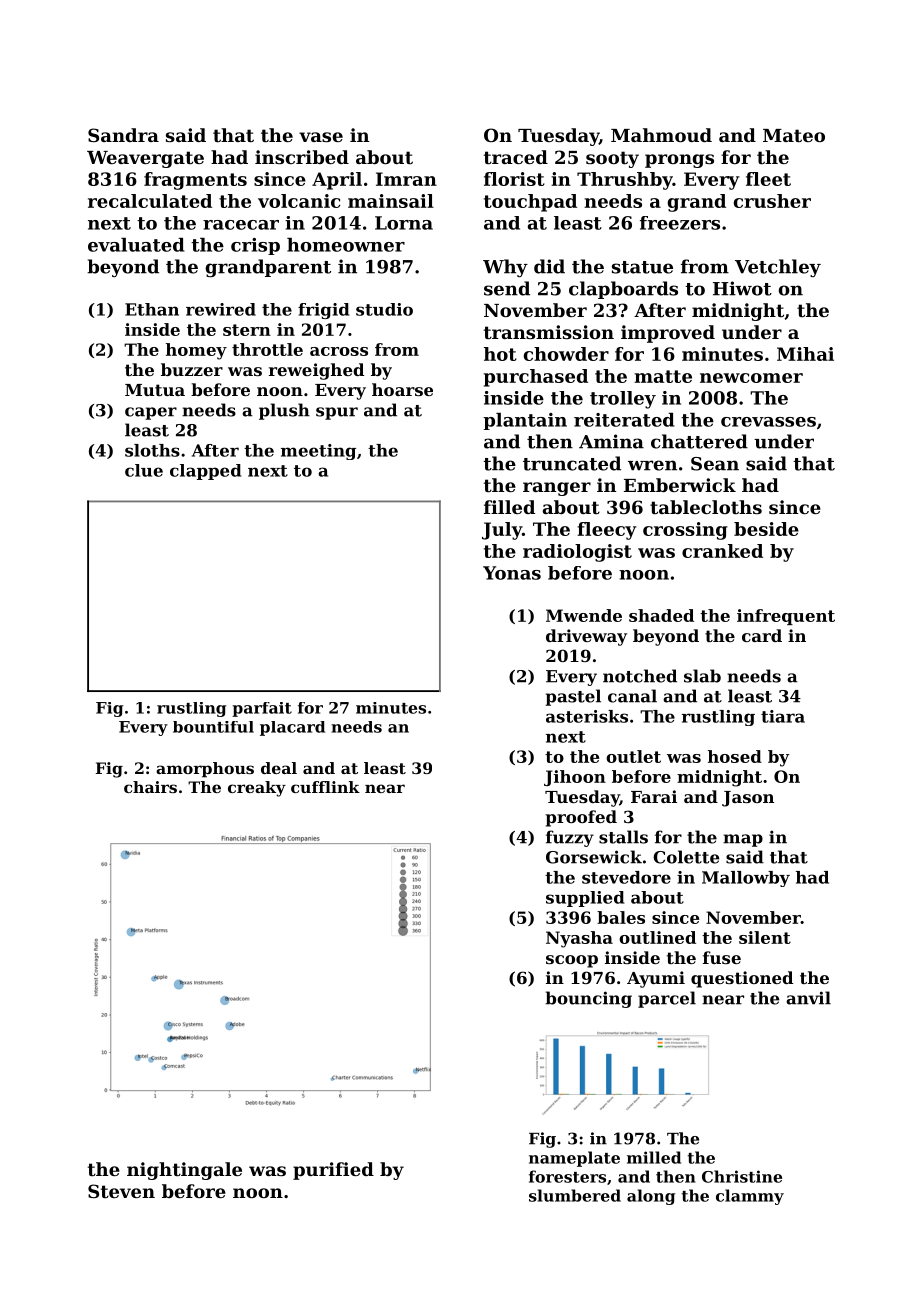 This screenshot has width=924, height=1314. I want to click on chairs, so click(150, 787).
